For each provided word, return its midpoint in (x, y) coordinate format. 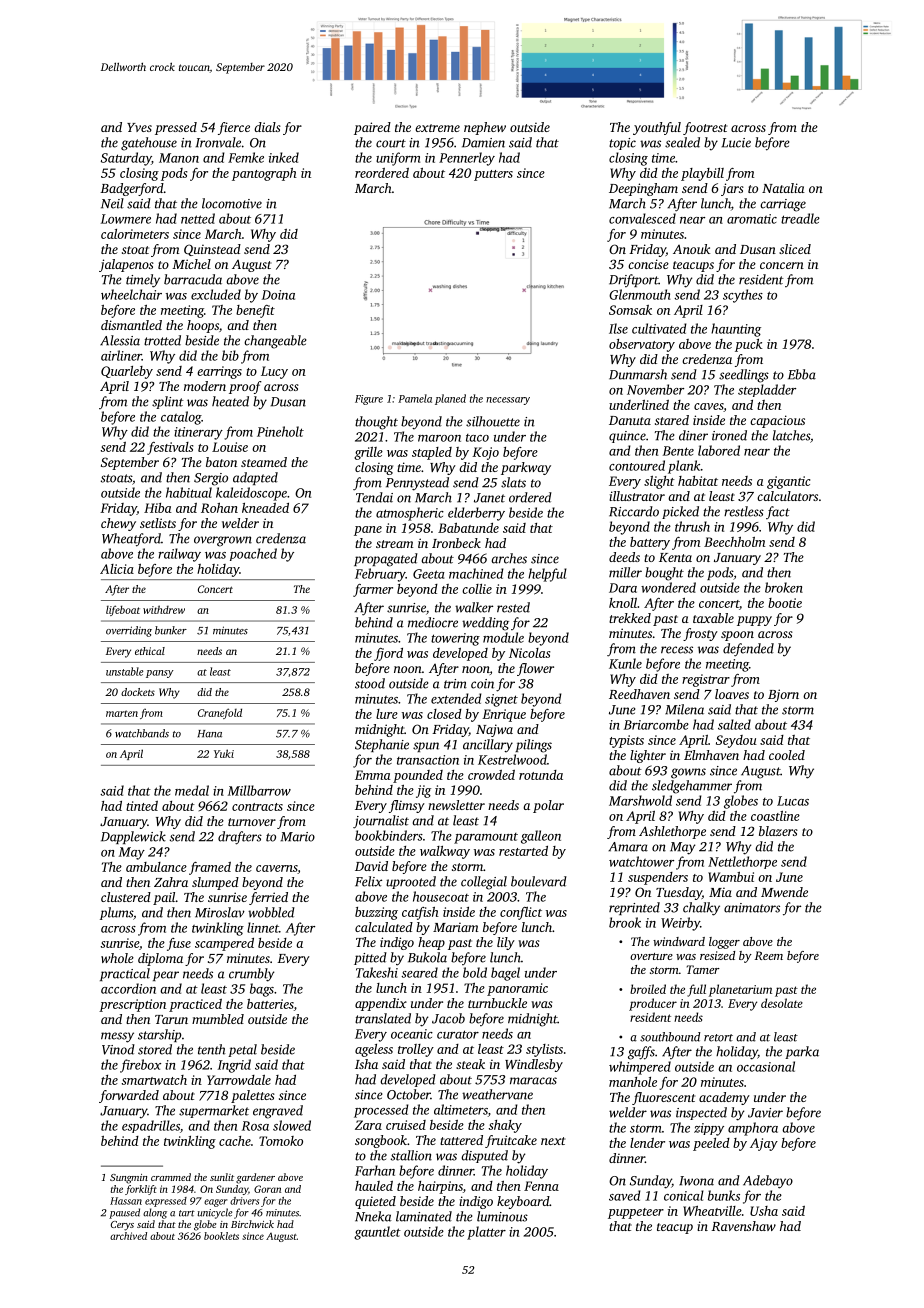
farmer (373, 590)
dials (267, 127)
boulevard (539, 881)
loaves (732, 694)
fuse (179, 944)
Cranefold (220, 713)
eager (215, 1203)
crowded (491, 775)
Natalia (783, 188)
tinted (142, 806)
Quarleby (127, 372)
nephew (485, 128)
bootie (785, 603)
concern (782, 265)
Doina (278, 295)
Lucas (793, 801)
